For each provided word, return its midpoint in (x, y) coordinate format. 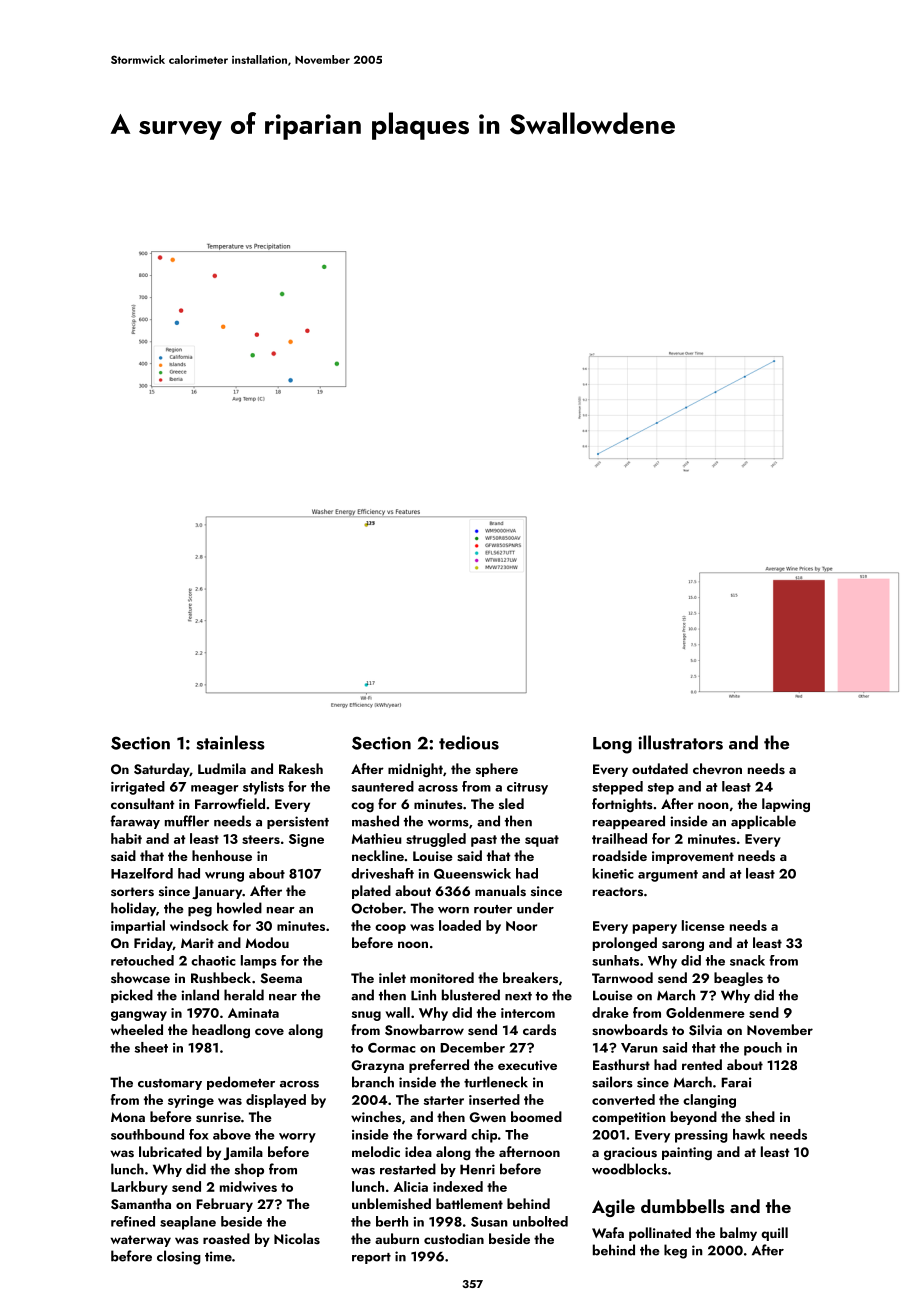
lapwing (786, 805)
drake (610, 1012)
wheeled (137, 1029)
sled (511, 804)
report (371, 1258)
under (535, 908)
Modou (267, 942)
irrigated (138, 788)
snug (366, 1016)
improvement (693, 857)
